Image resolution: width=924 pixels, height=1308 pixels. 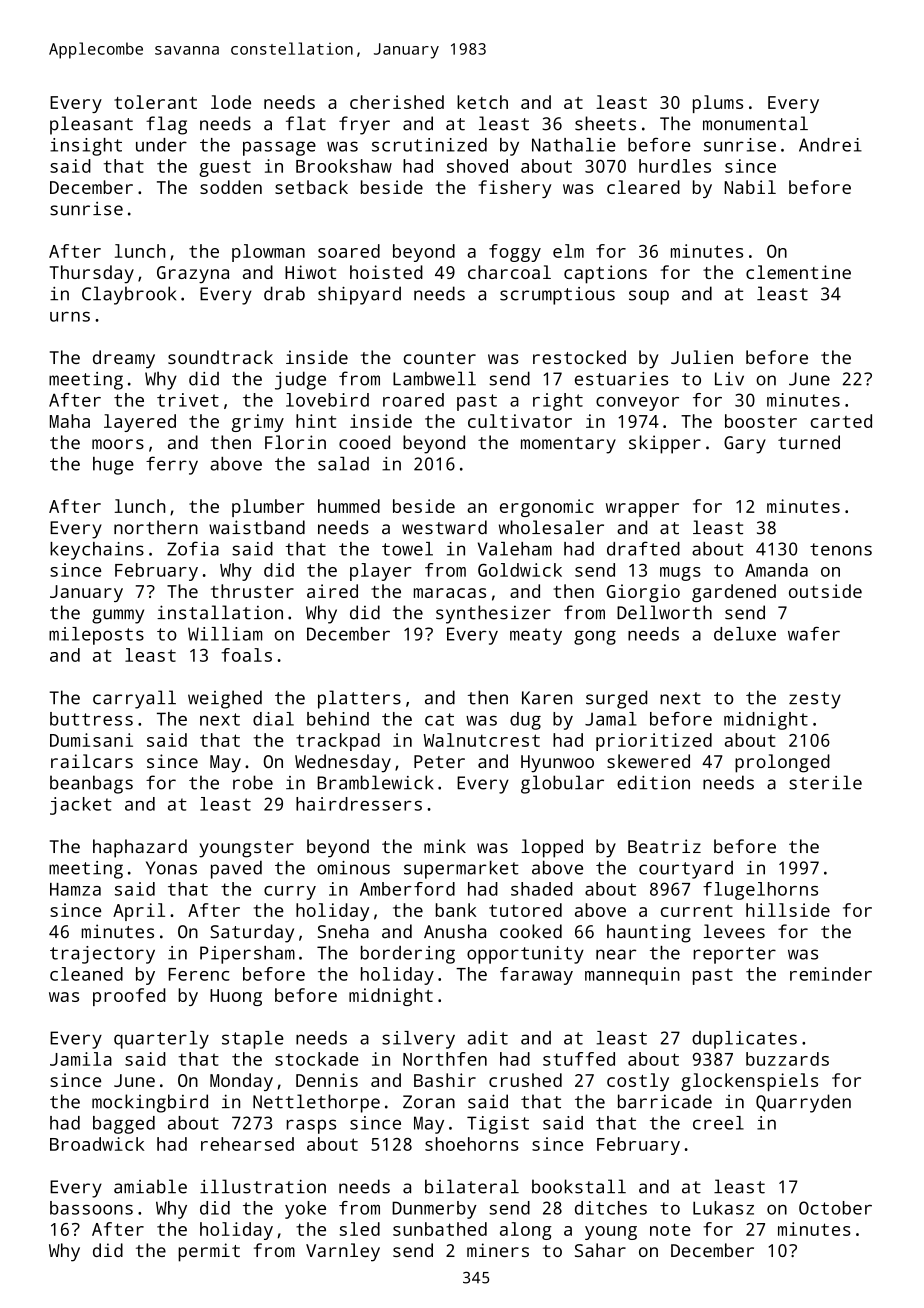 I want to click on plums, so click(x=718, y=104).
